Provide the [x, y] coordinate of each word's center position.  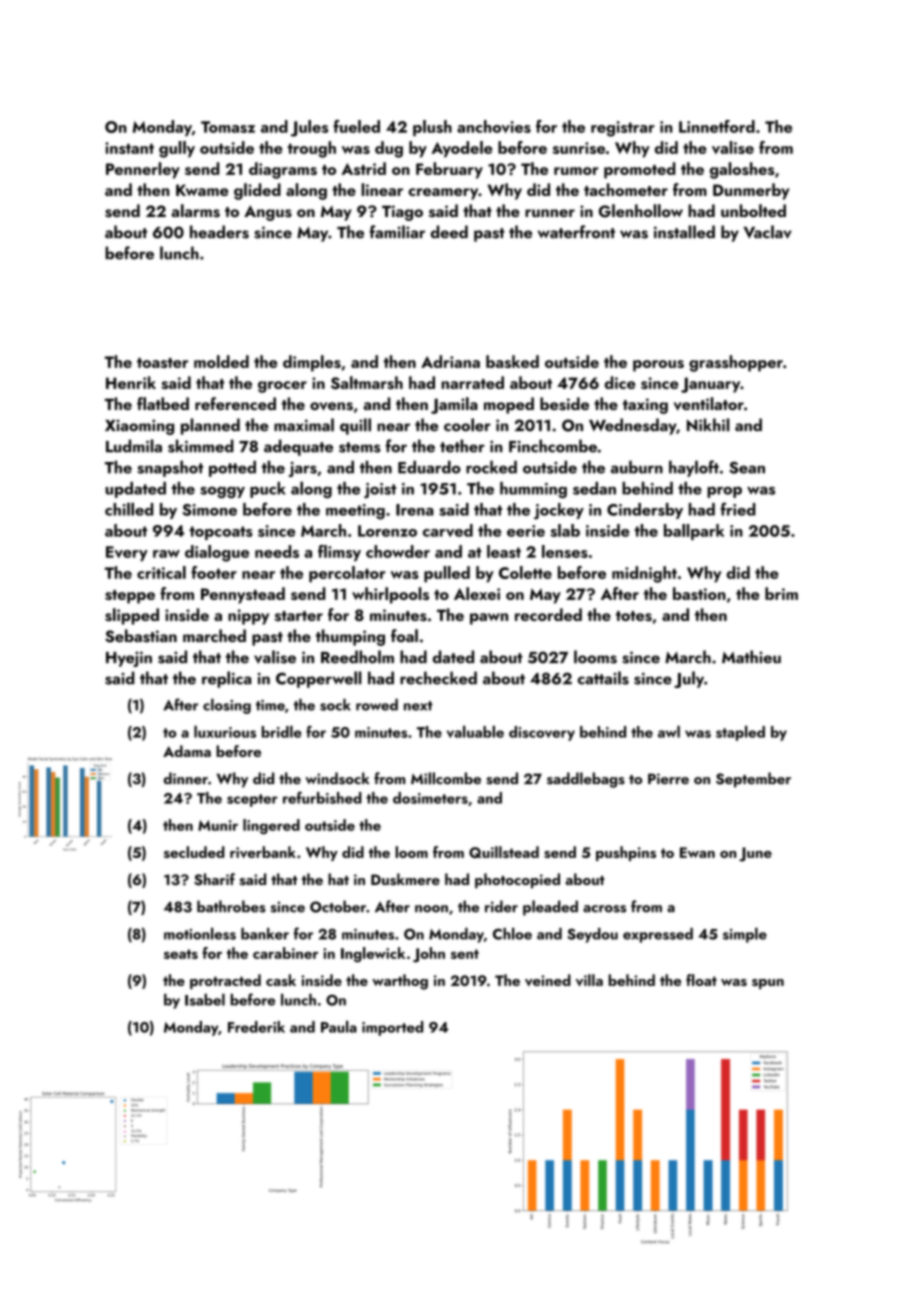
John [429, 955]
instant [129, 148]
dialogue [217, 553]
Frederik [256, 1027]
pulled [447, 574]
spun [768, 984]
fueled [356, 126]
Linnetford [717, 126]
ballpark [694, 532]
